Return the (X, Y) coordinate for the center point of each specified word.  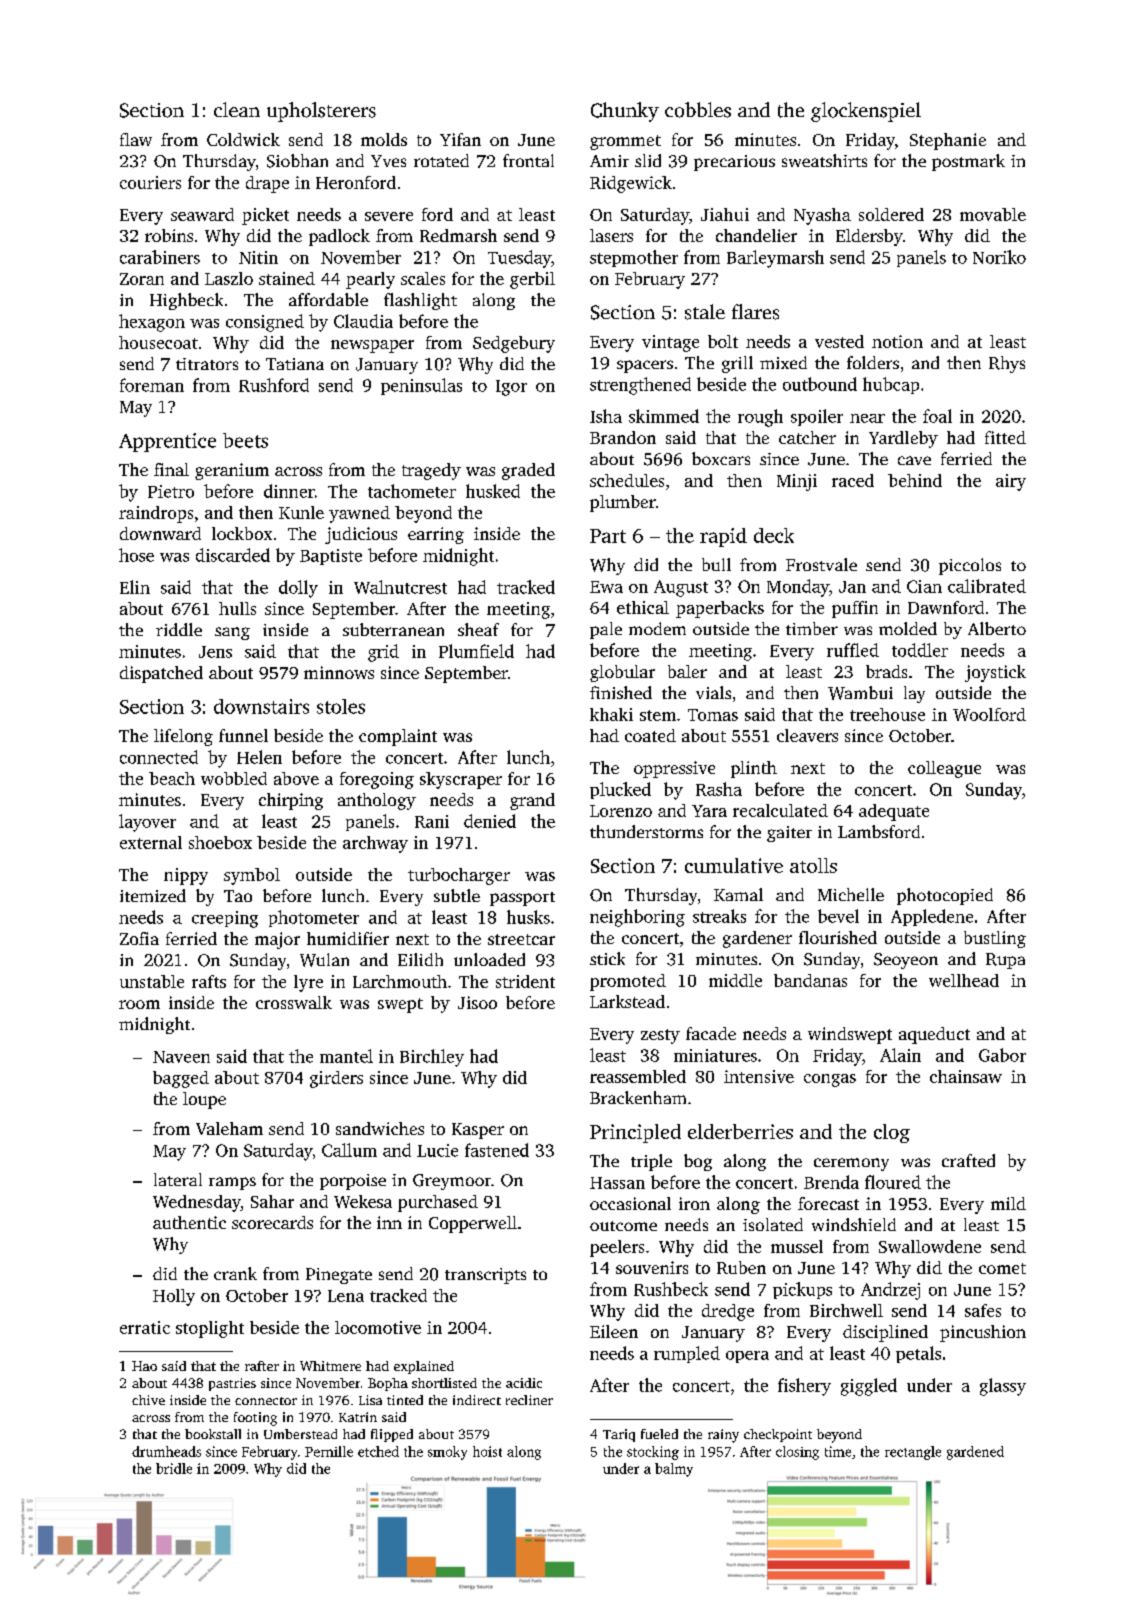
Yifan (460, 139)
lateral (178, 1179)
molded (908, 628)
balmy (674, 1470)
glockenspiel (866, 112)
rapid (723, 537)
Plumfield (476, 651)
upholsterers (321, 112)
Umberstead (300, 1434)
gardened (975, 1453)
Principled (635, 1133)
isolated (773, 1224)
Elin (135, 587)
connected (159, 757)
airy (1011, 482)
